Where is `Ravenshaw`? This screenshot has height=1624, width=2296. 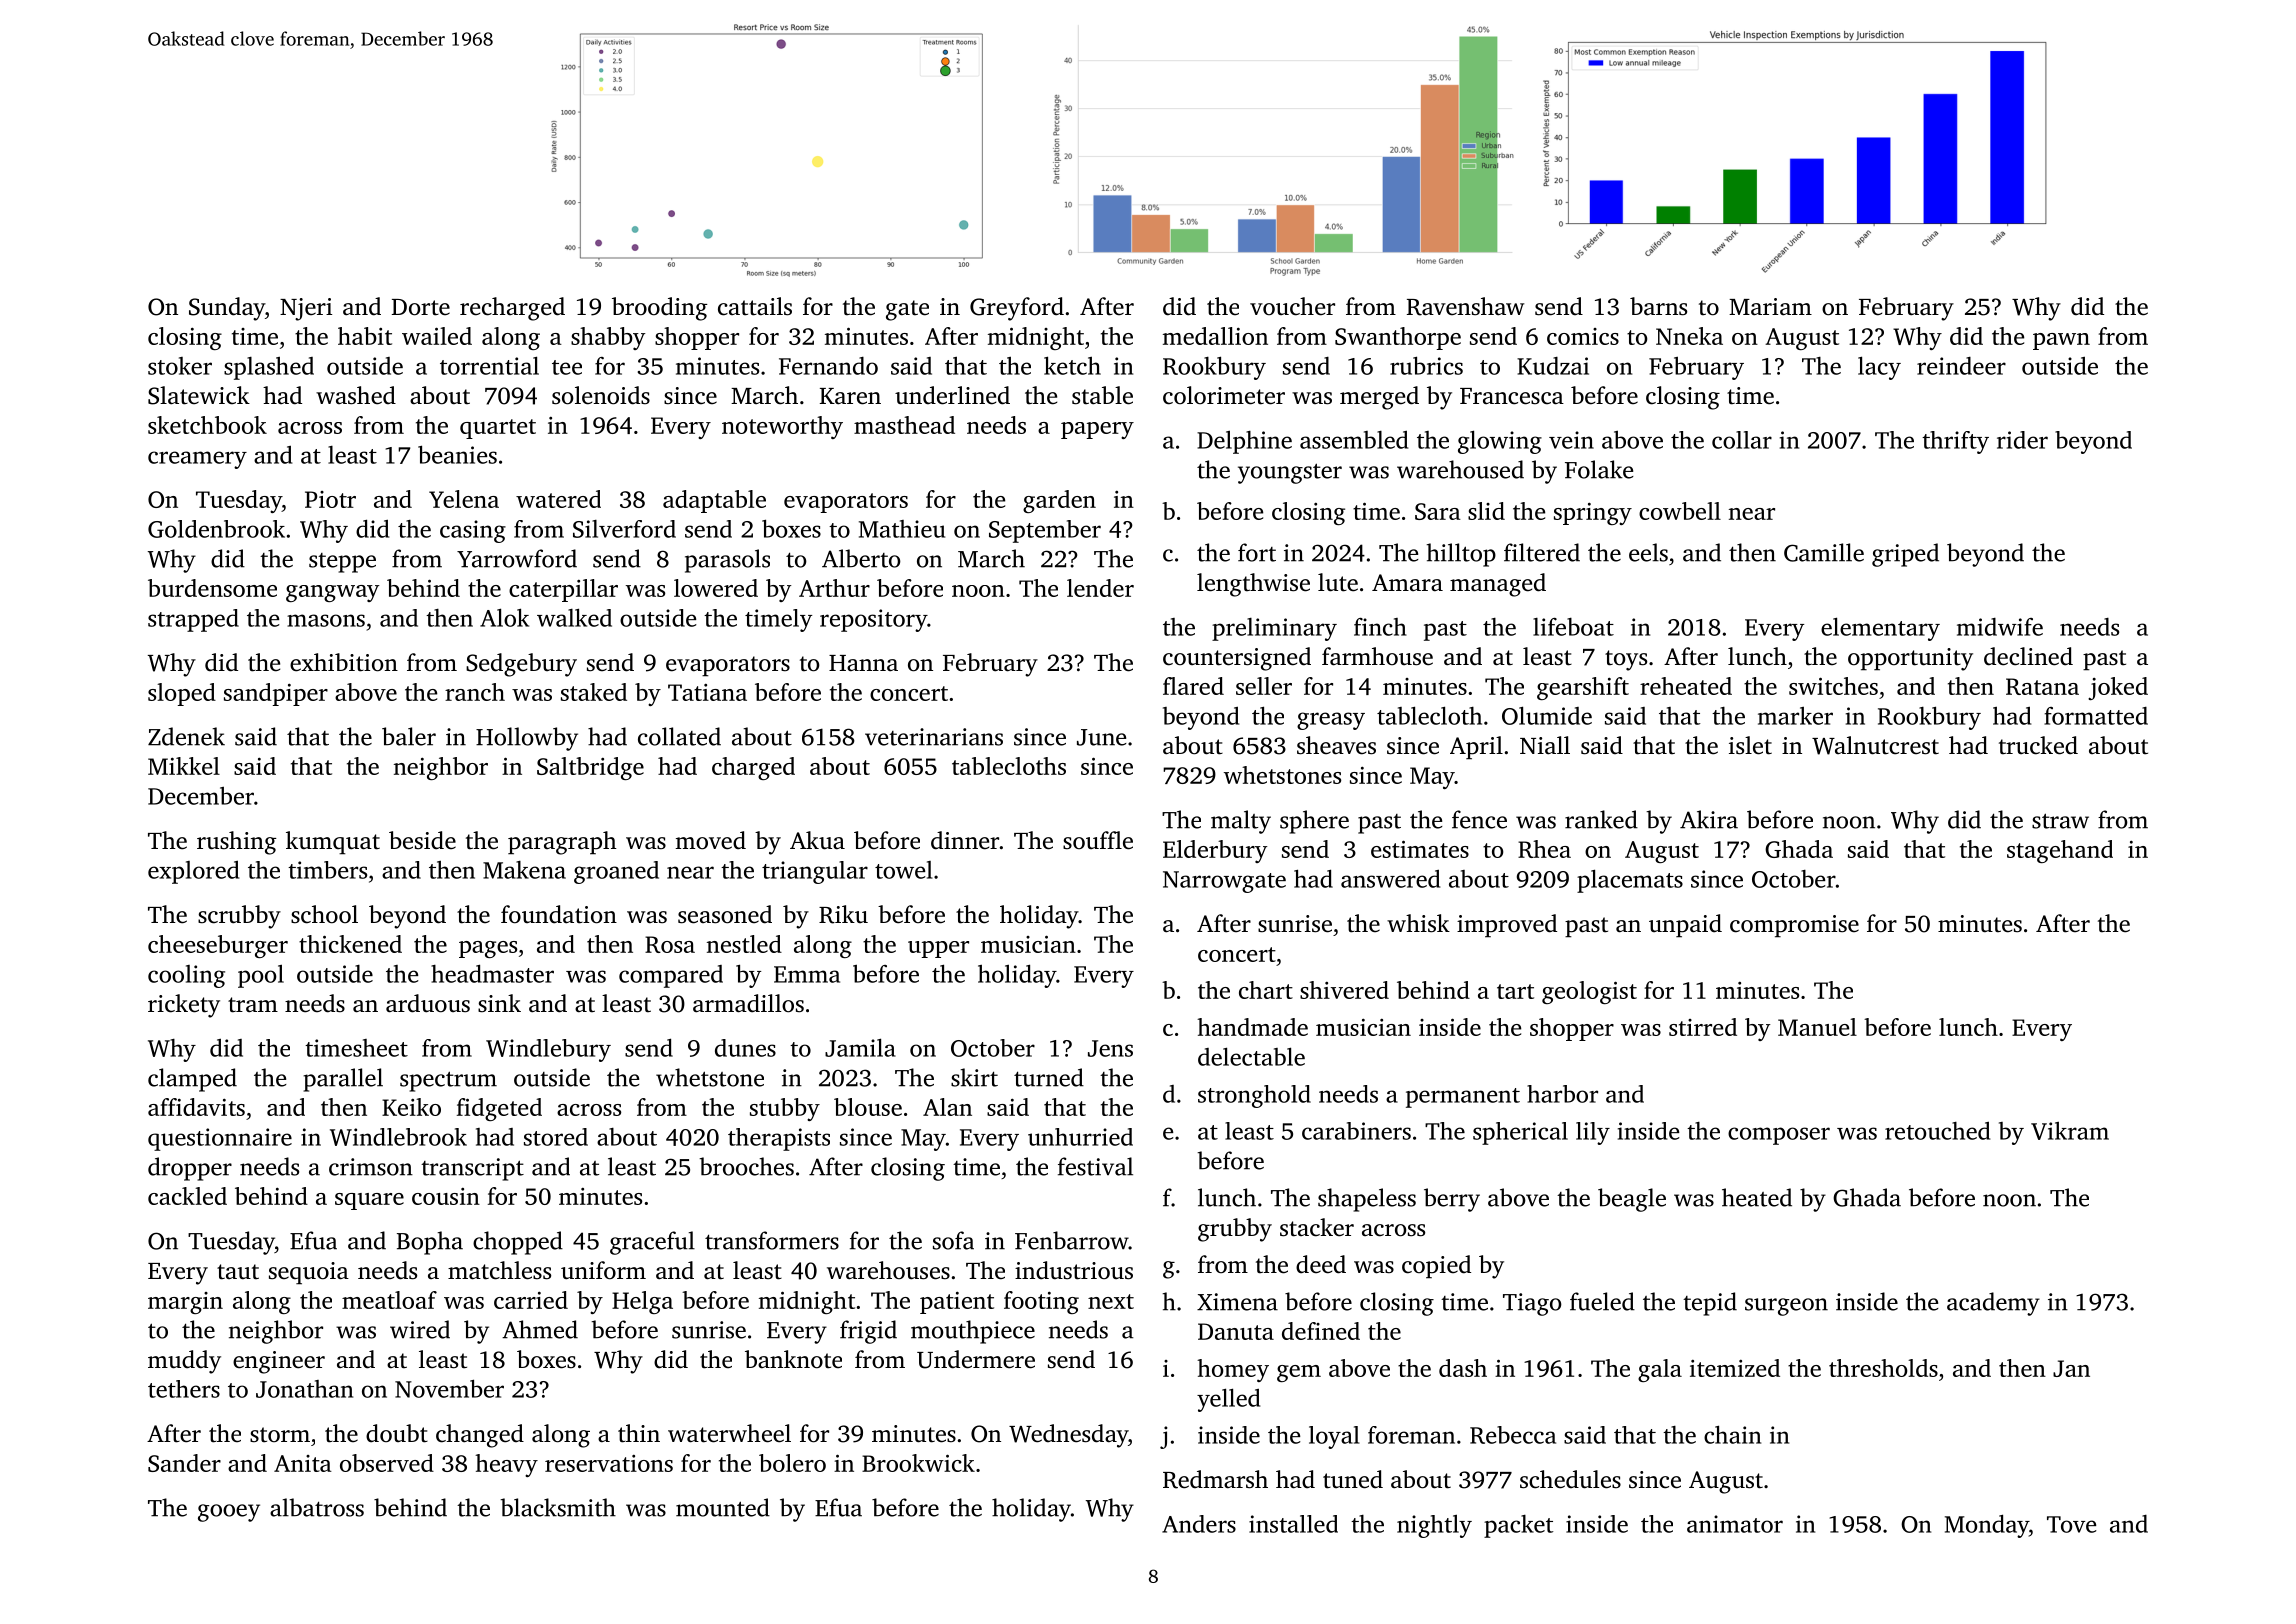
Ravenshaw is located at coordinates (1465, 306).
